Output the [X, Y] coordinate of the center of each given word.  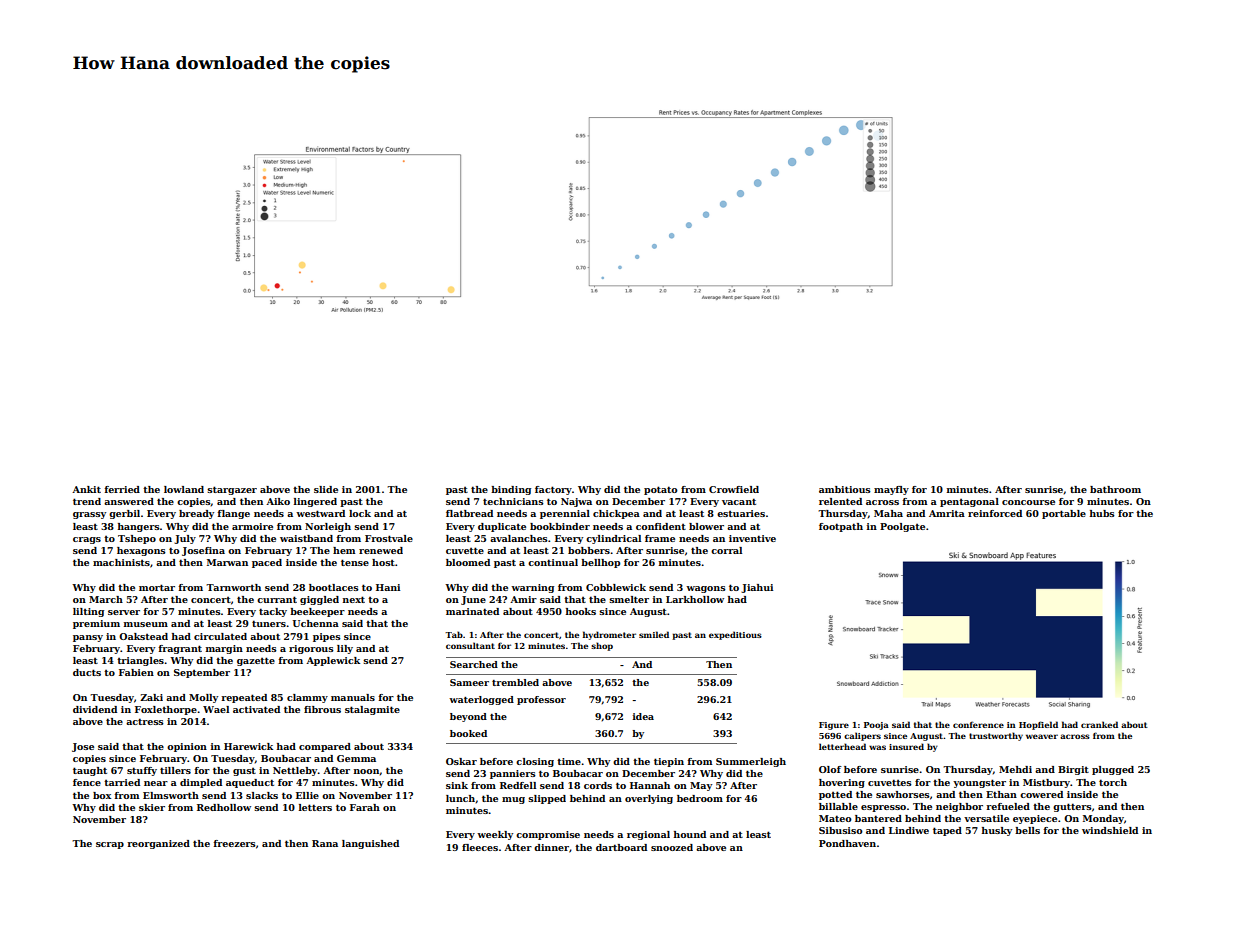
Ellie [307, 795]
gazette [256, 661]
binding [511, 490]
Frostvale [389, 538]
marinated [472, 611]
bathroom [1115, 489]
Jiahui [757, 588]
